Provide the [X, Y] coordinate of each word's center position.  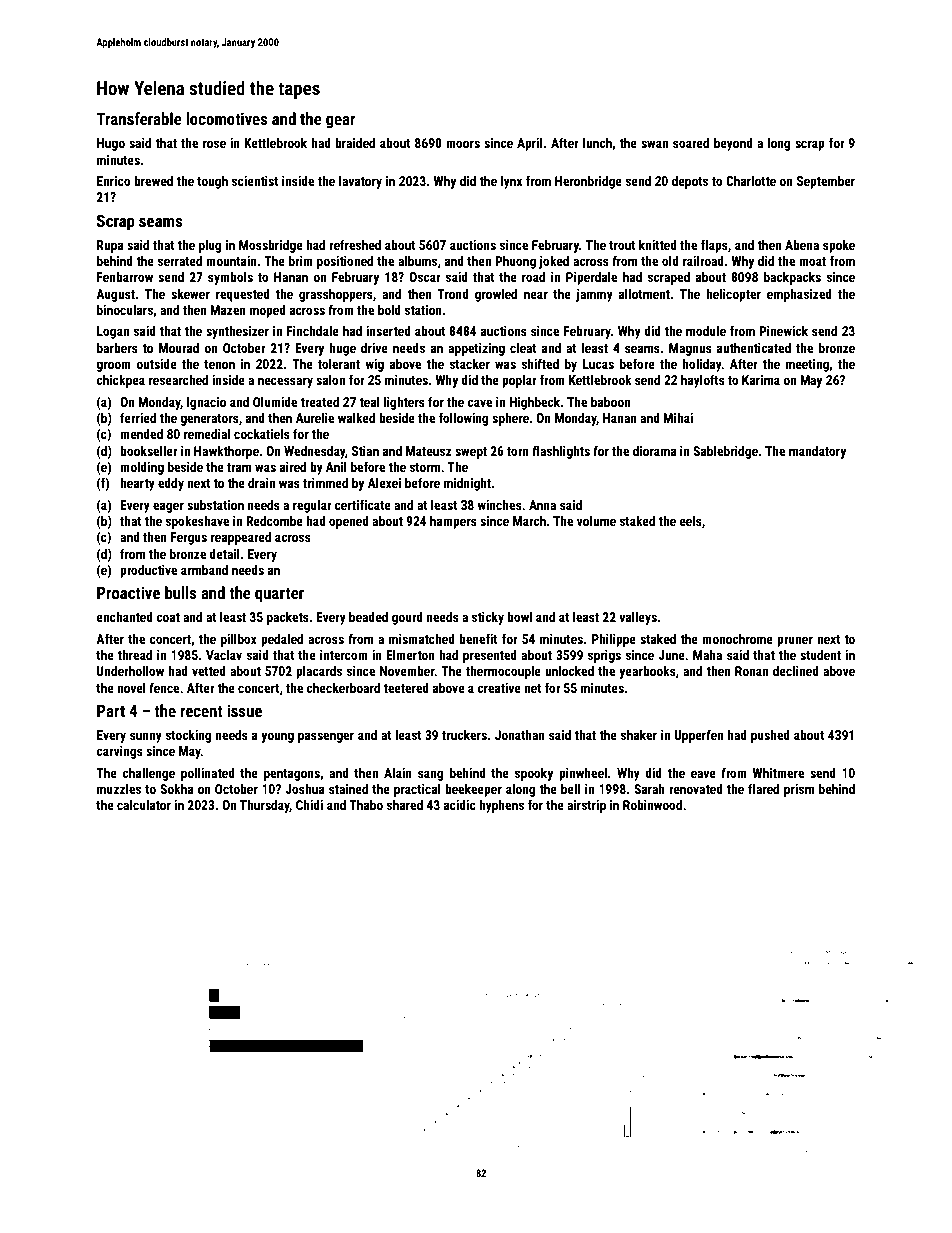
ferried [138, 417]
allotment [644, 294]
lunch [597, 143]
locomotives [226, 118]
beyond [733, 144]
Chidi [309, 805]
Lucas [598, 364]
